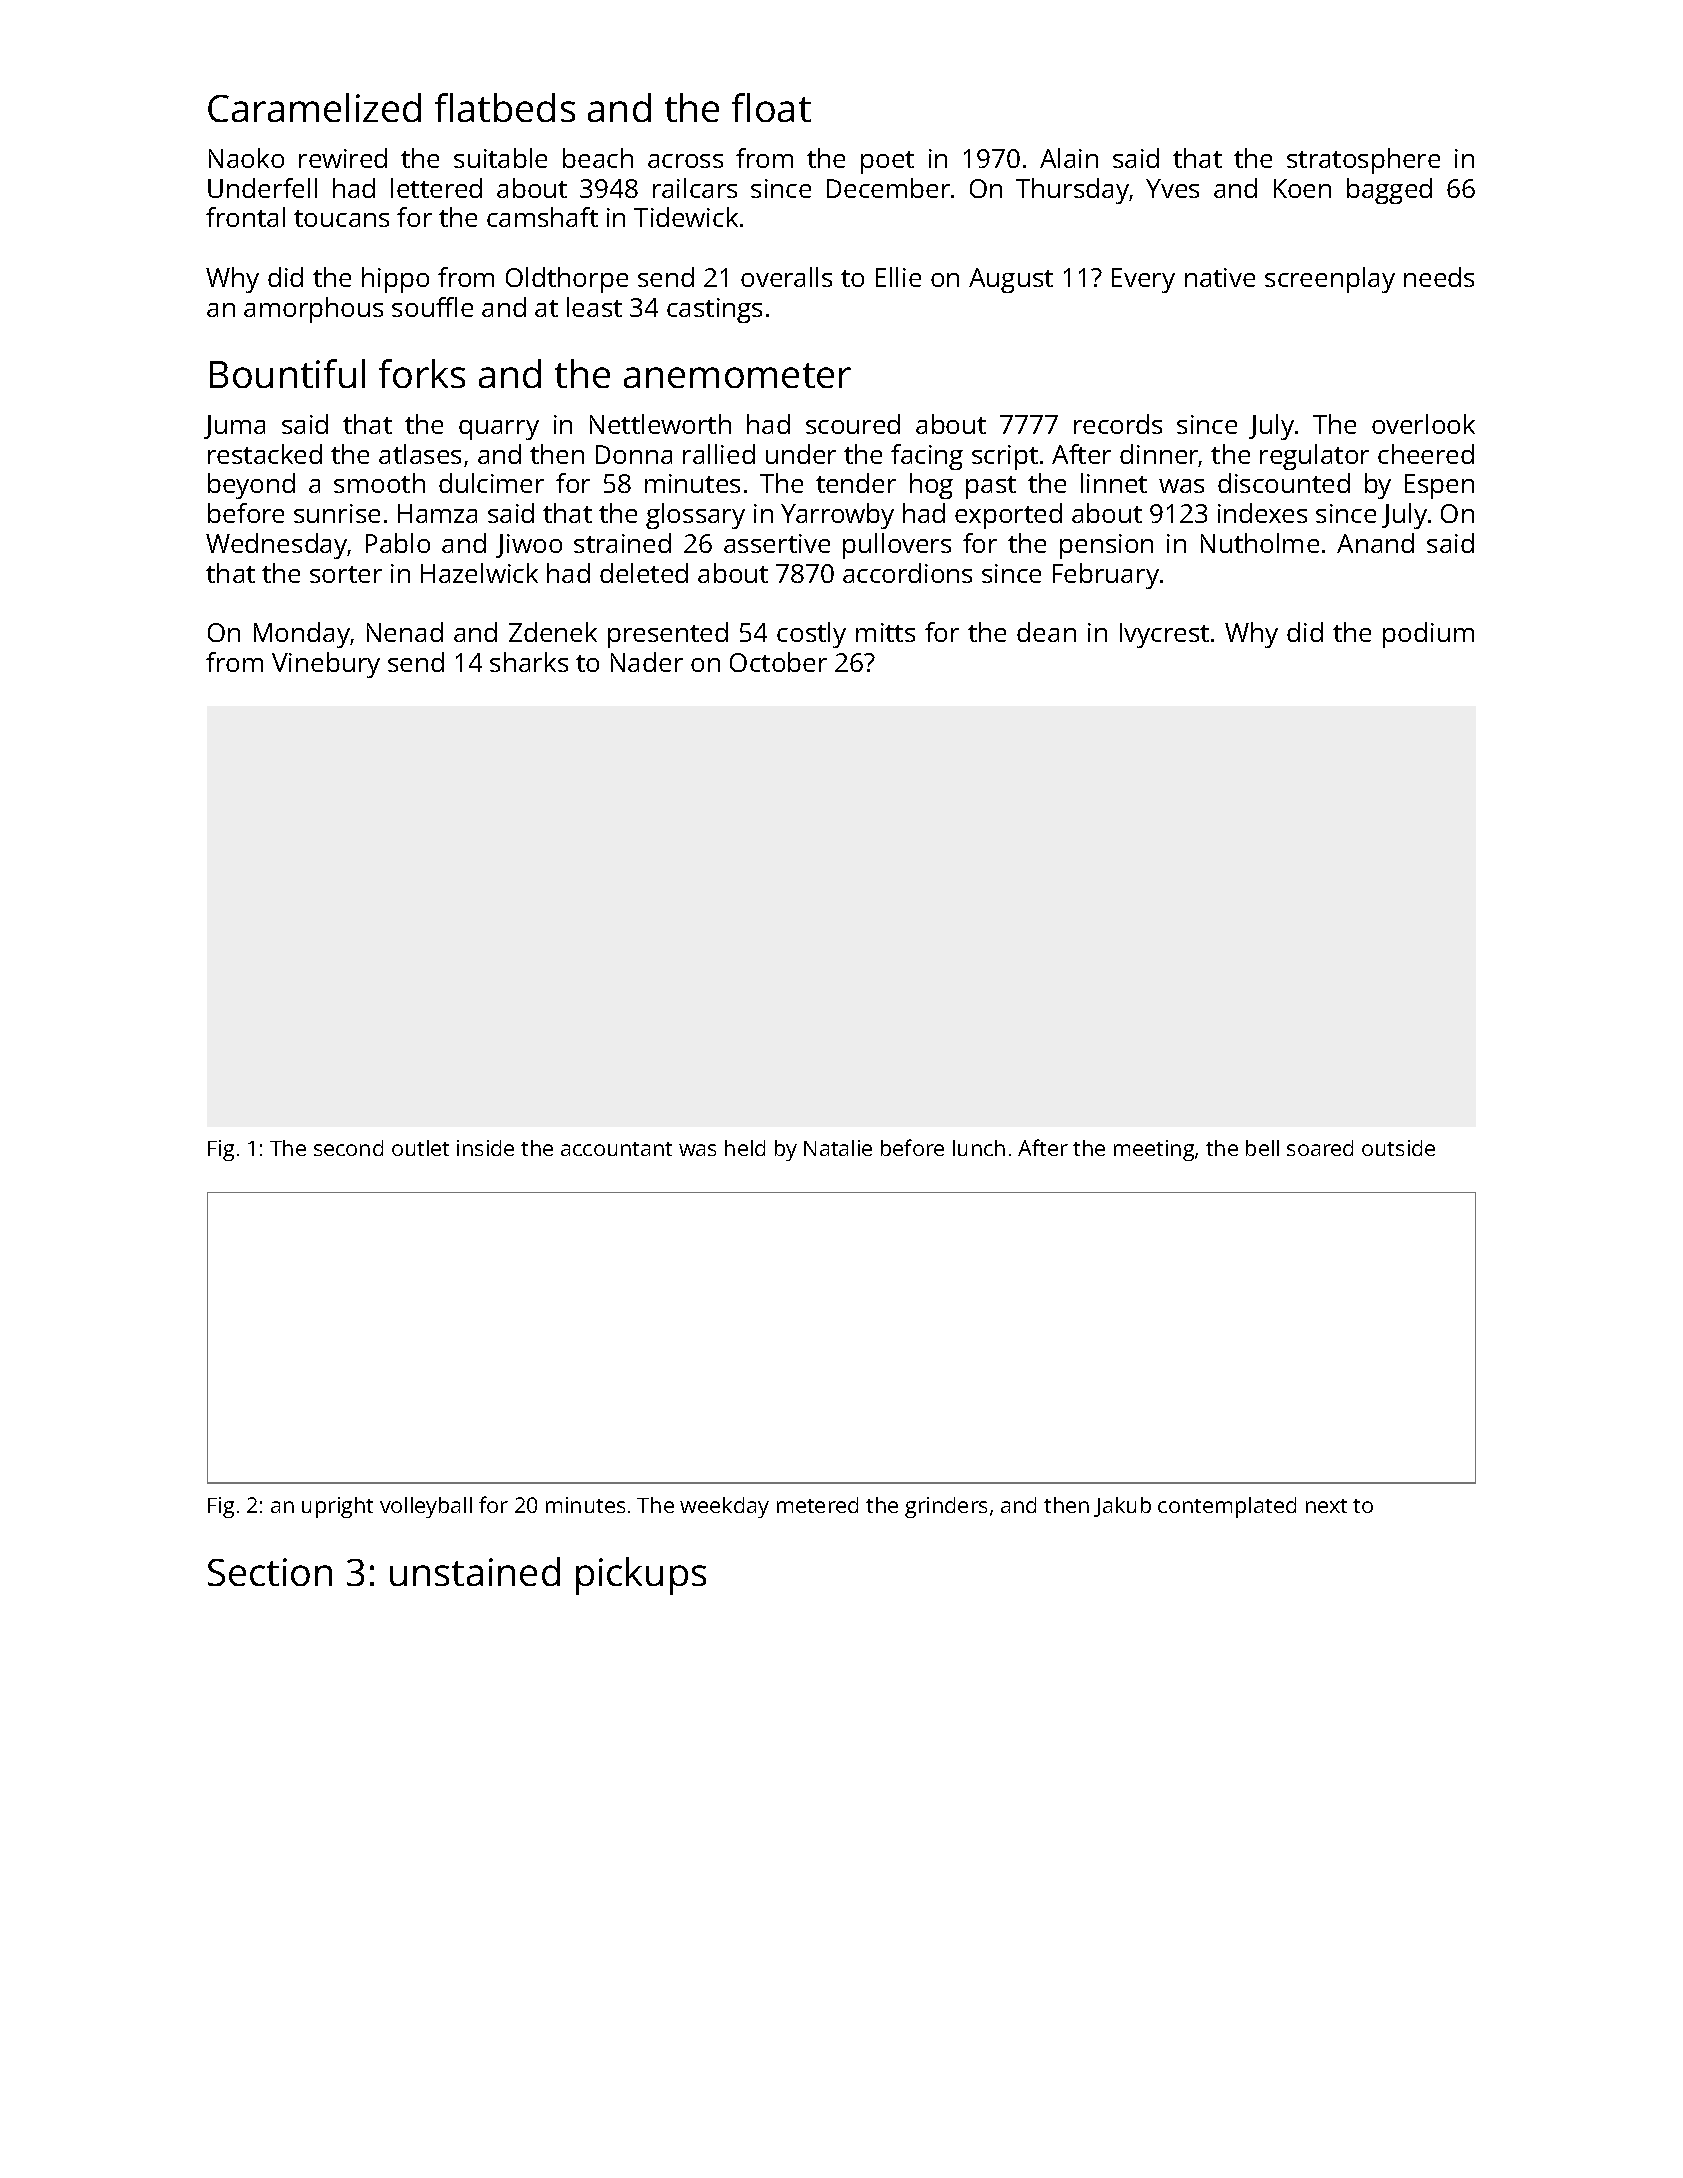 This image has width=1683, height=2178. I want to click on Ivycrest, so click(1164, 635).
